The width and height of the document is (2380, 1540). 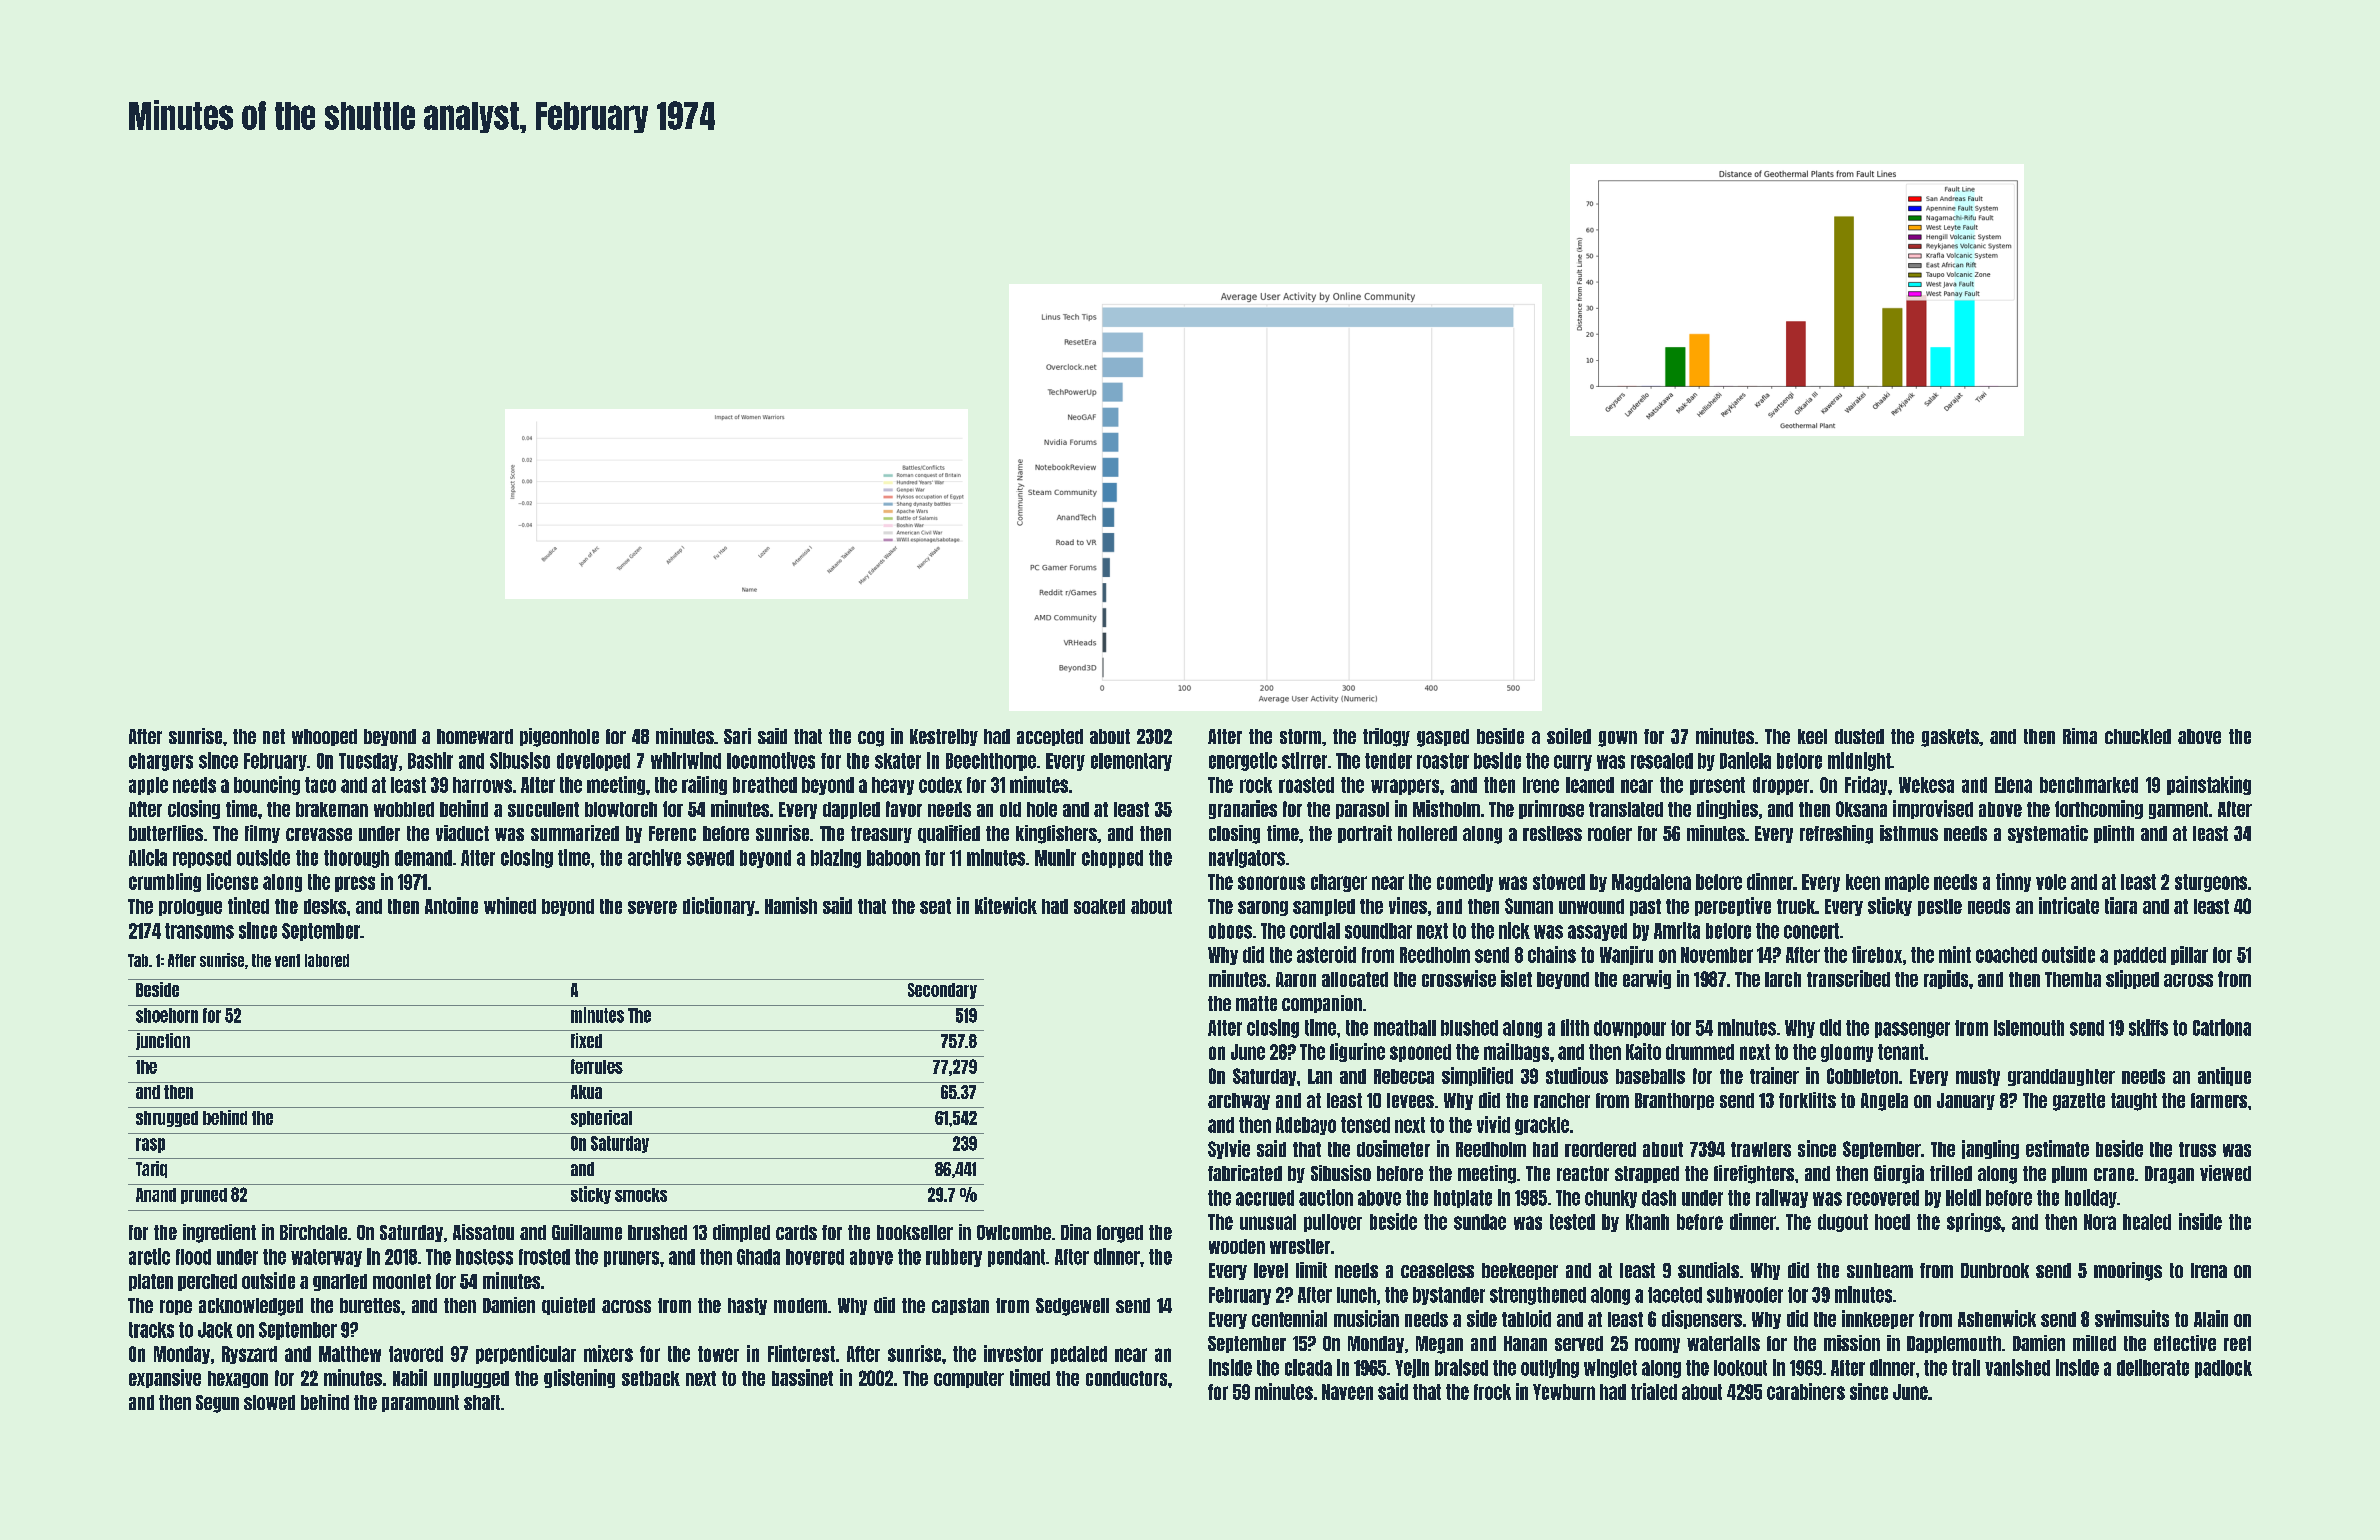 What do you see at coordinates (1347, 1392) in the document?
I see `Naveen` at bounding box center [1347, 1392].
